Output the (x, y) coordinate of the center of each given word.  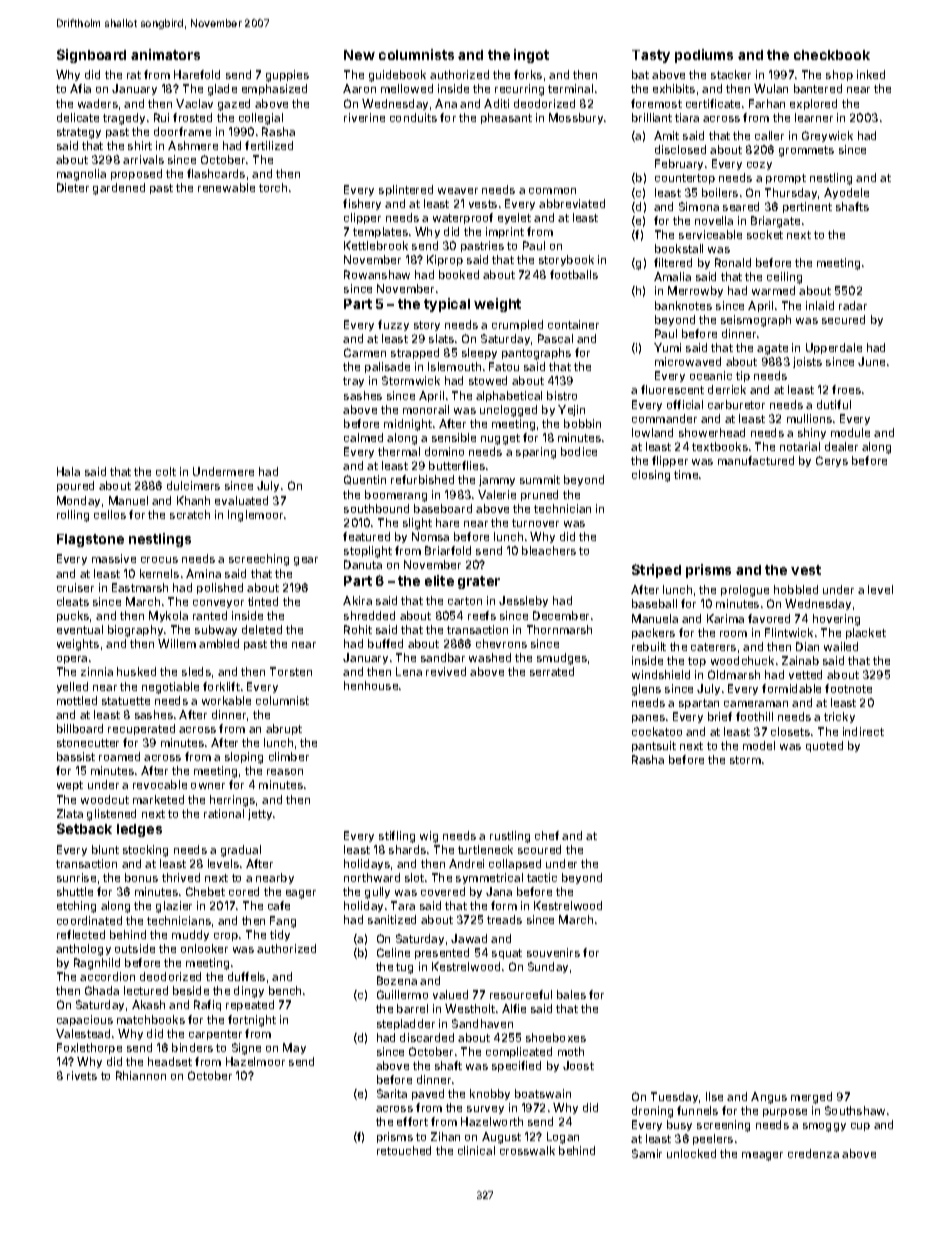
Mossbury (576, 118)
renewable (226, 187)
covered (443, 891)
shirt (140, 145)
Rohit (358, 629)
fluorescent (672, 389)
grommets (806, 151)
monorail (426, 409)
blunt (105, 849)
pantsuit (654, 746)
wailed (841, 646)
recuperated (141, 729)
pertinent (807, 207)
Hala (68, 471)
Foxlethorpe (89, 1048)
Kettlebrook (376, 245)
